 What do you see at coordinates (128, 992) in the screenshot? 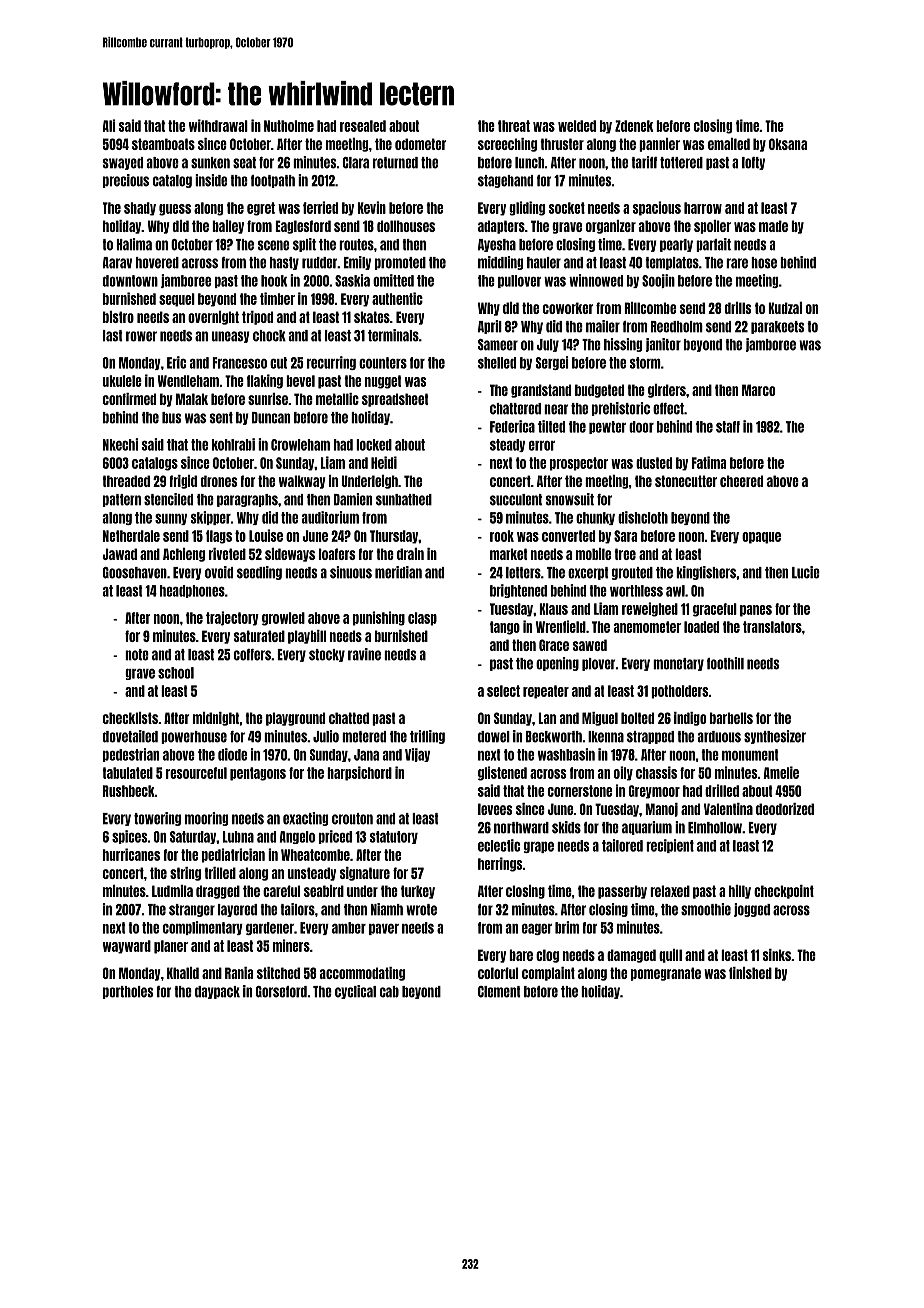
I see `portholes` at bounding box center [128, 992].
